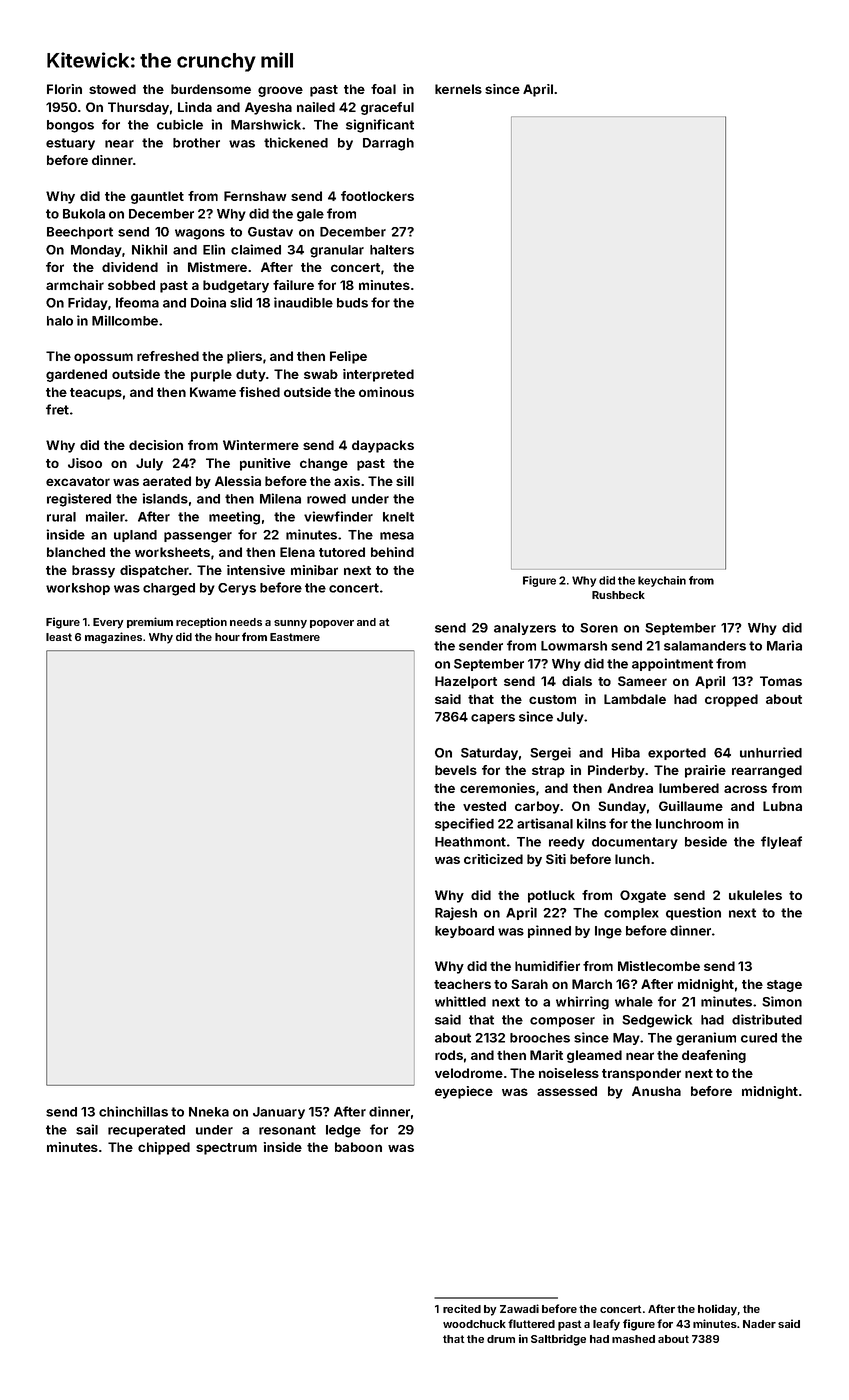 This screenshot has width=849, height=1400. What do you see at coordinates (358, 1147) in the screenshot?
I see `baboon` at bounding box center [358, 1147].
